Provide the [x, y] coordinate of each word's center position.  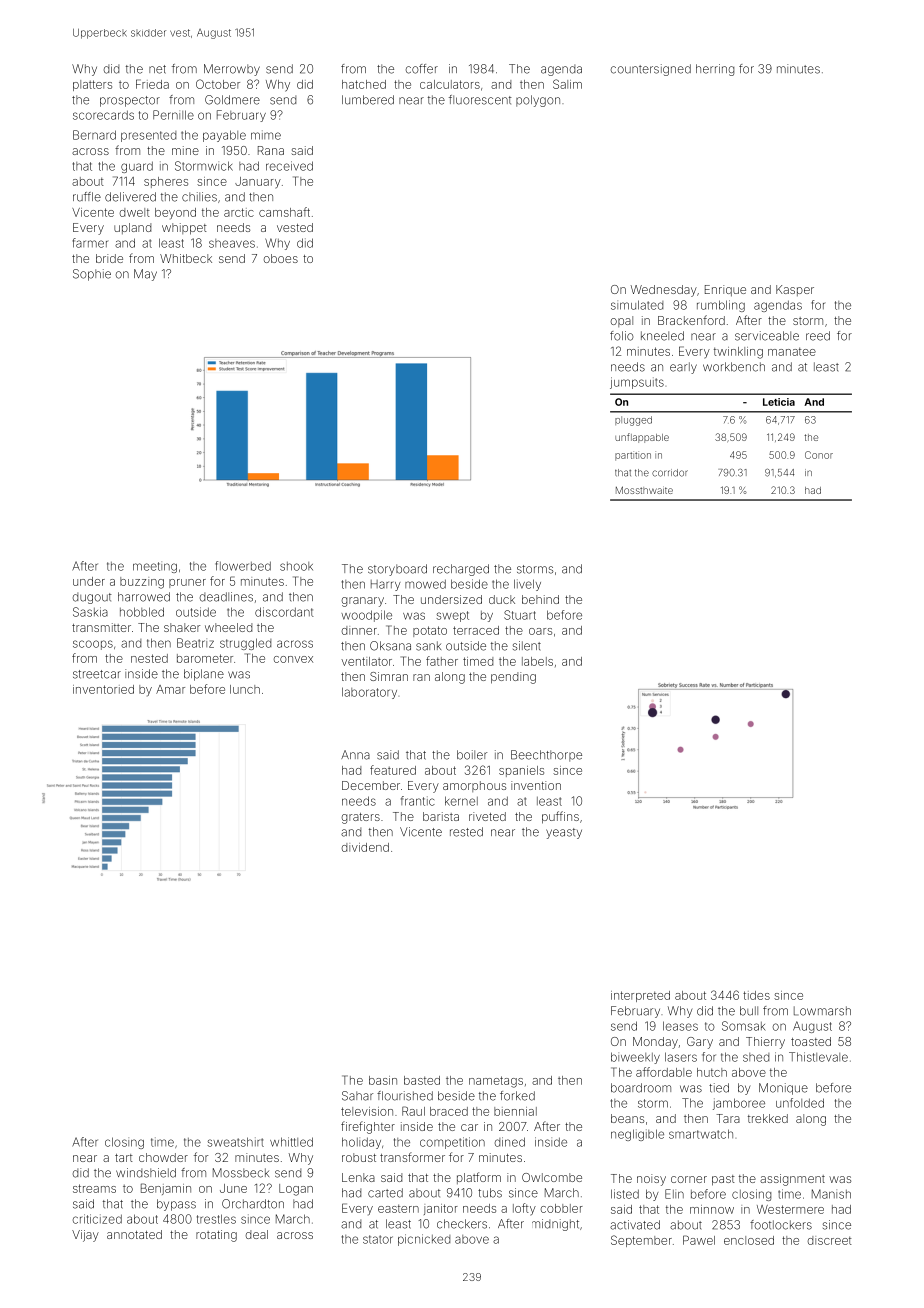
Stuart [520, 615]
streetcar [97, 674]
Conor [819, 455]
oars [540, 631]
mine [185, 150]
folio [622, 336]
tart [124, 1158]
